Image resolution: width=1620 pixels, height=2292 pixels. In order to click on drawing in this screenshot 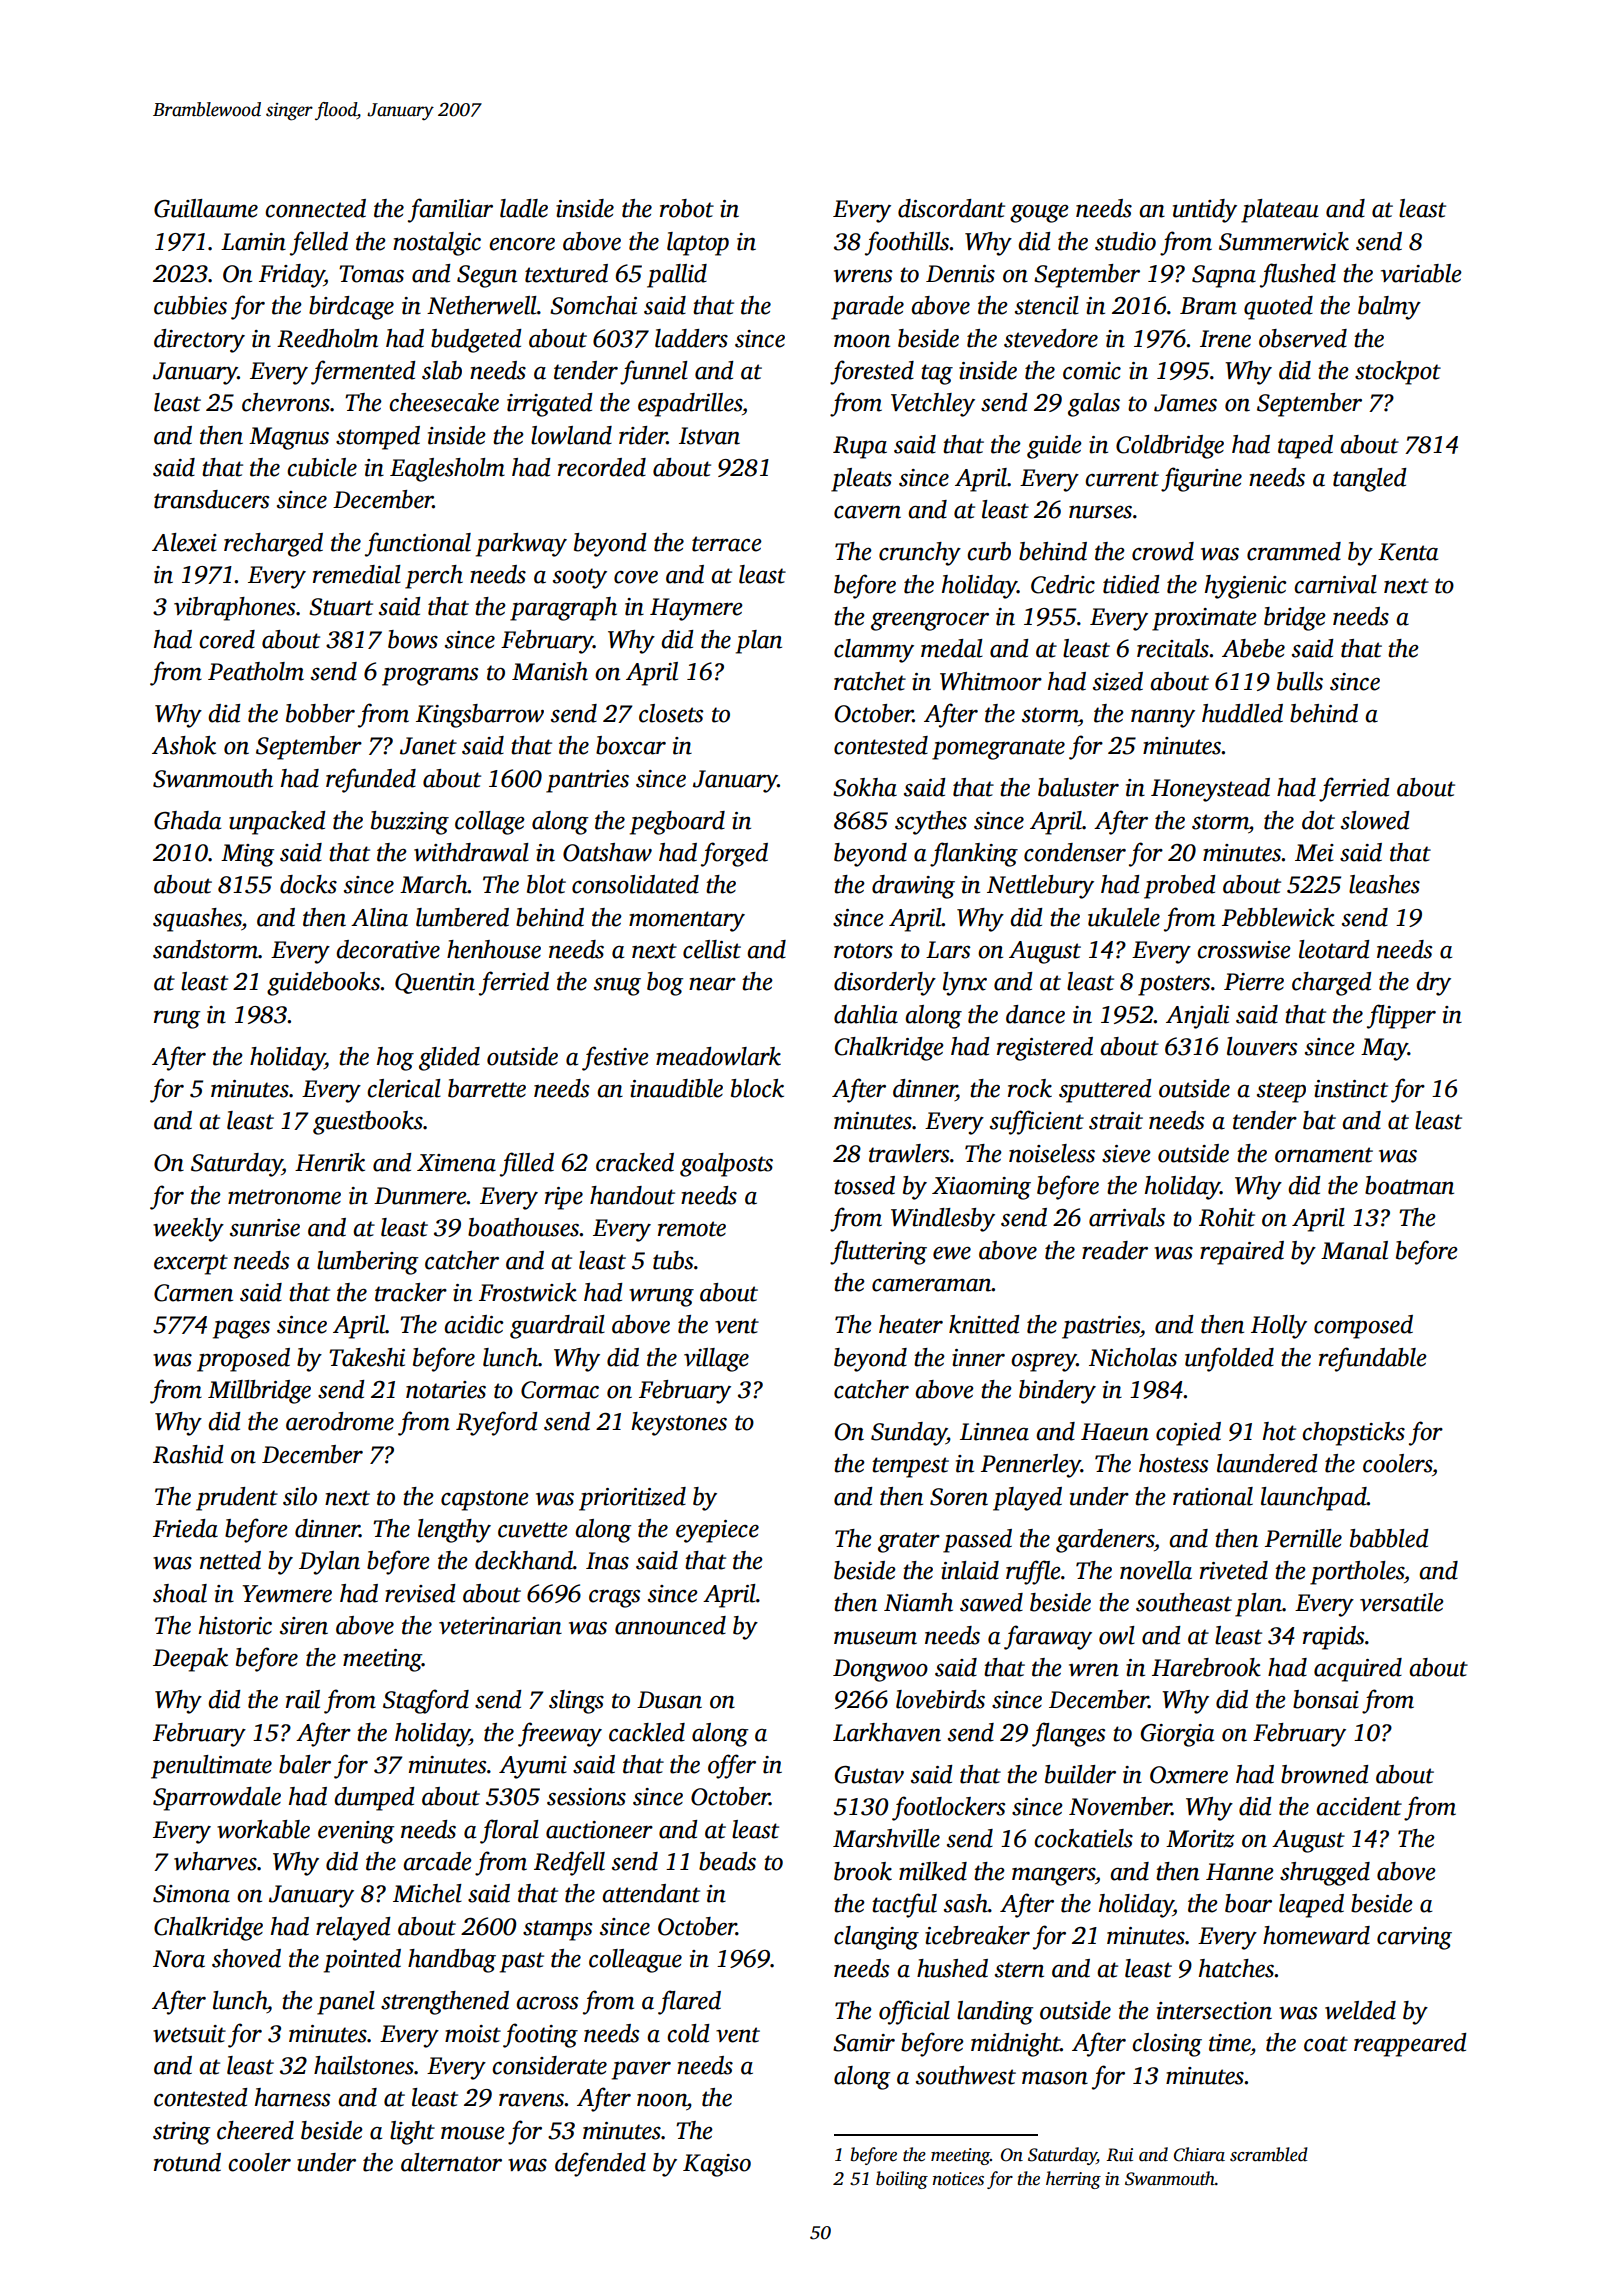, I will do `click(913, 887)`.
